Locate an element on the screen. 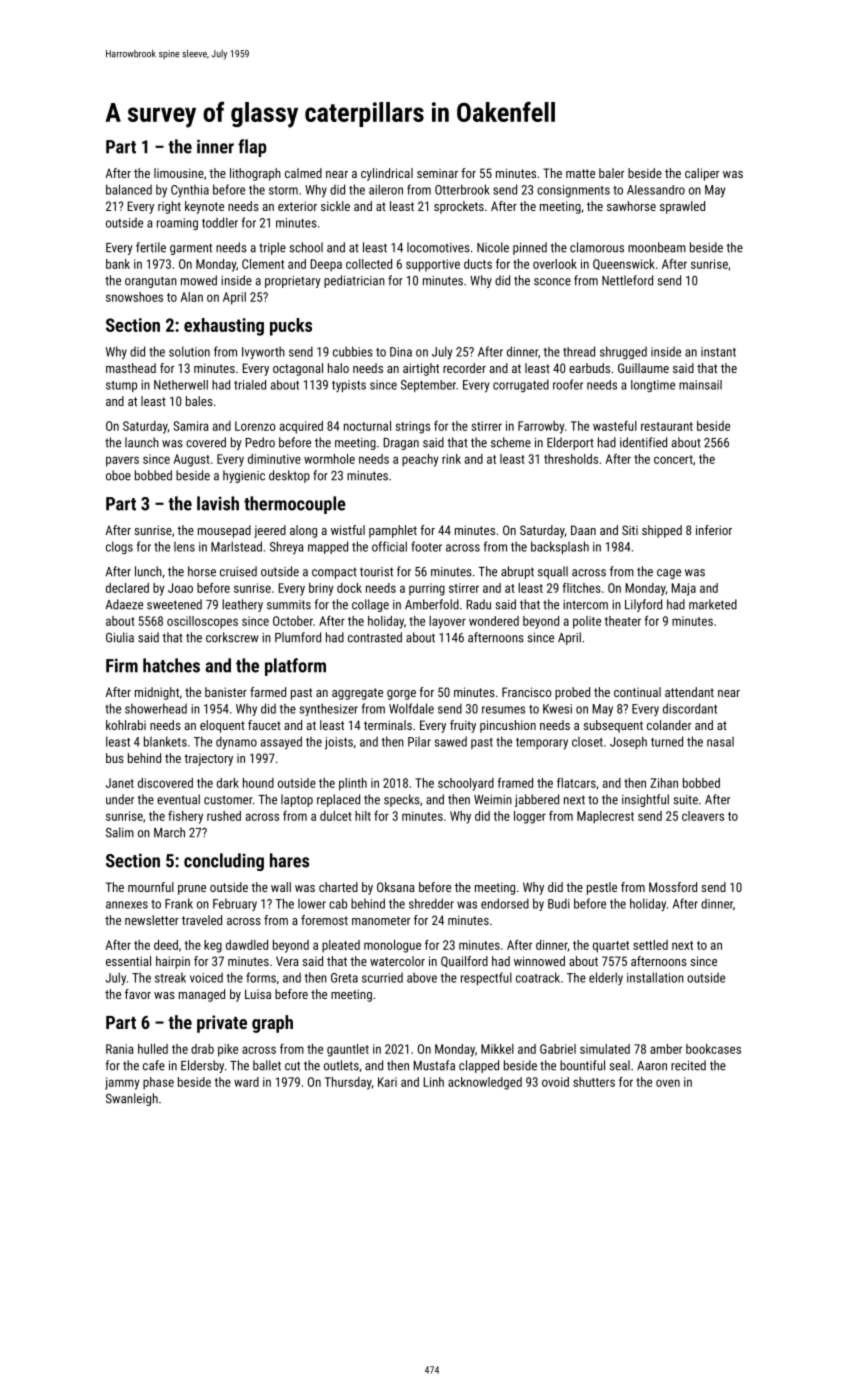 Image resolution: width=849 pixels, height=1400 pixels. caliper is located at coordinates (702, 174).
